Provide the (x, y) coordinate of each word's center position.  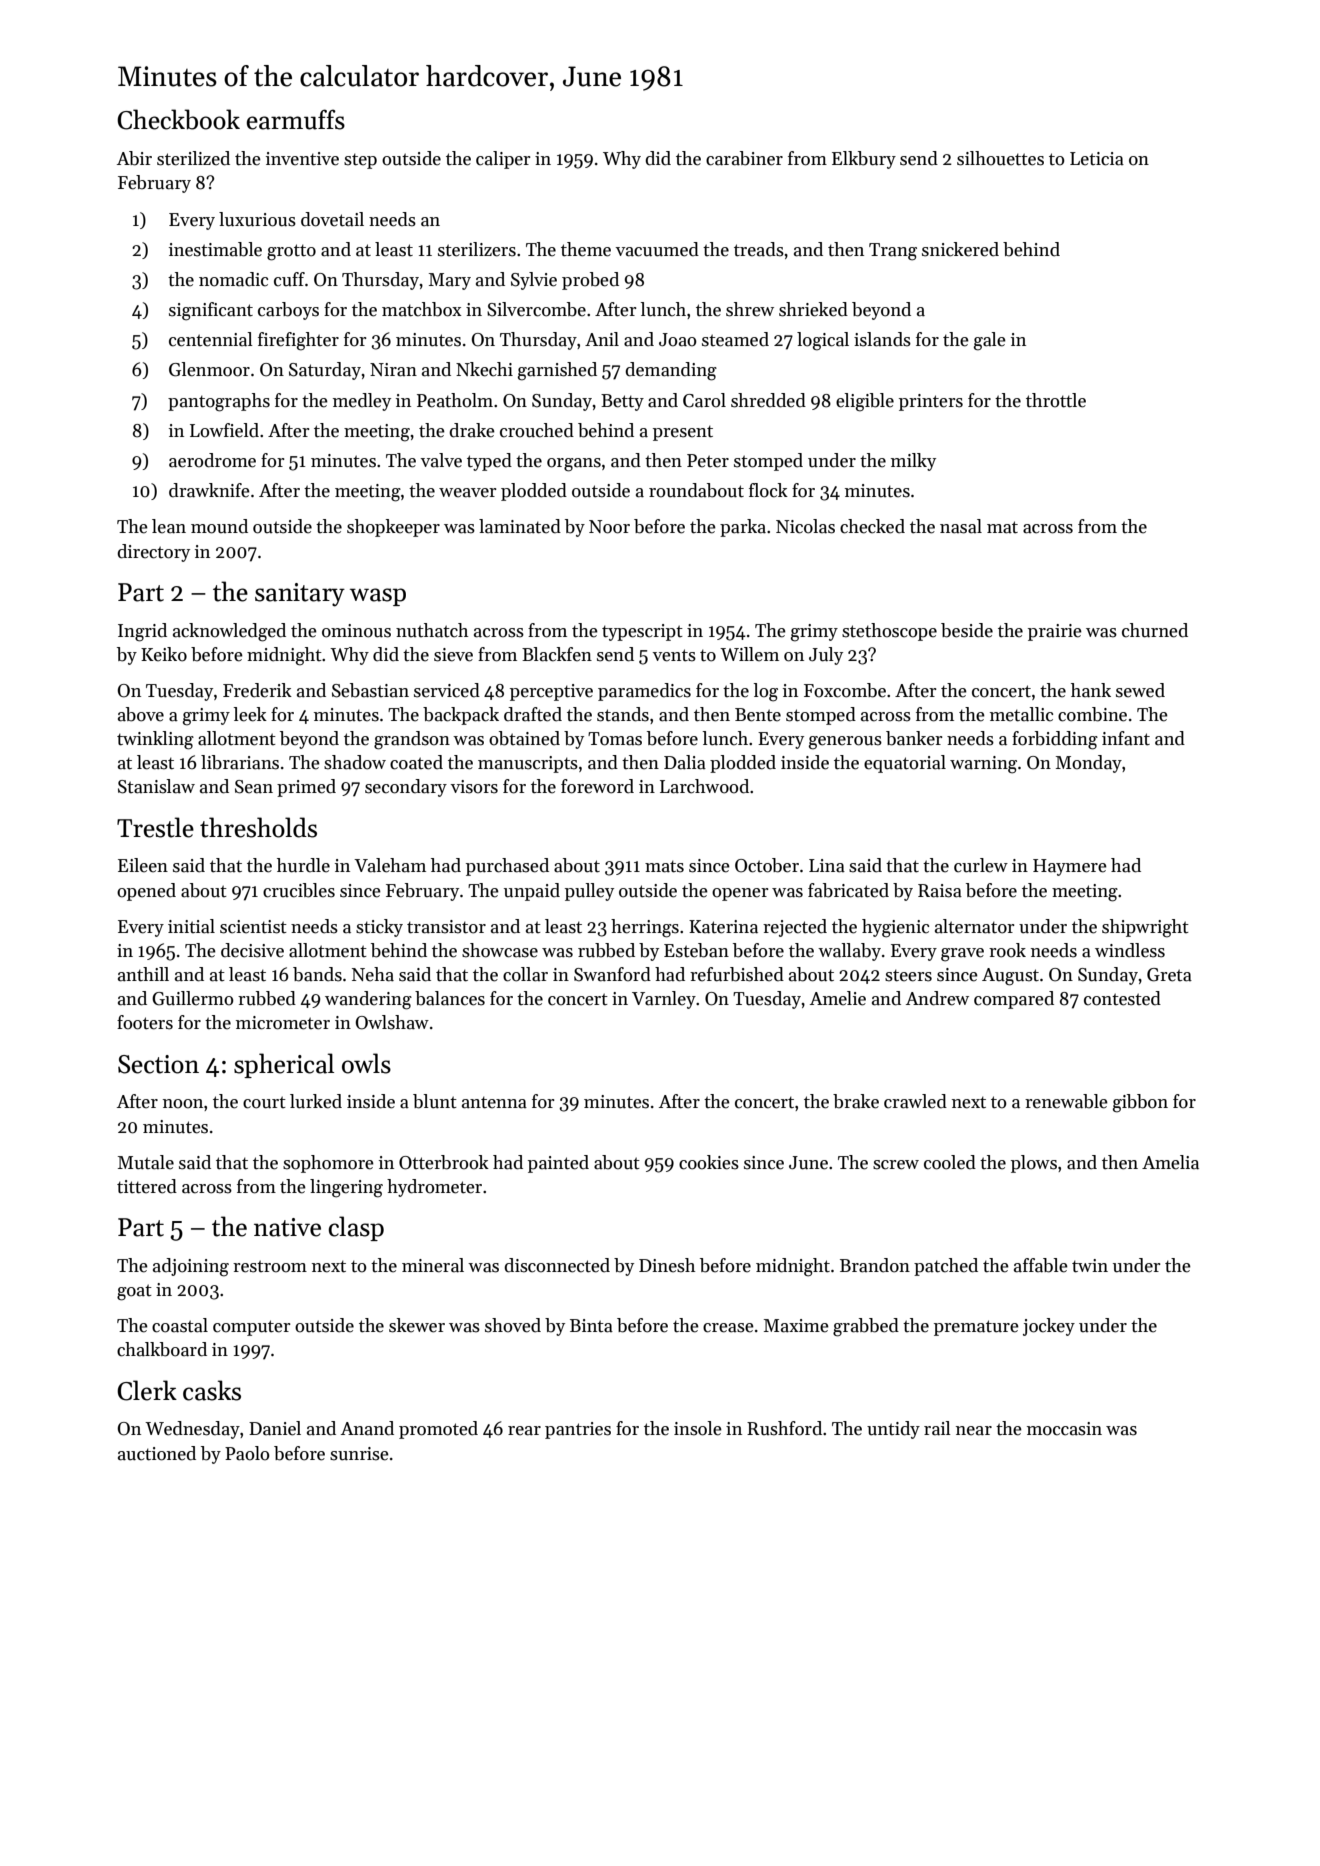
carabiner (744, 158)
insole (698, 1428)
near (974, 1431)
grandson (412, 740)
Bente (758, 715)
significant (211, 311)
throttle (1056, 400)
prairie (1055, 632)
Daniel (275, 1428)
